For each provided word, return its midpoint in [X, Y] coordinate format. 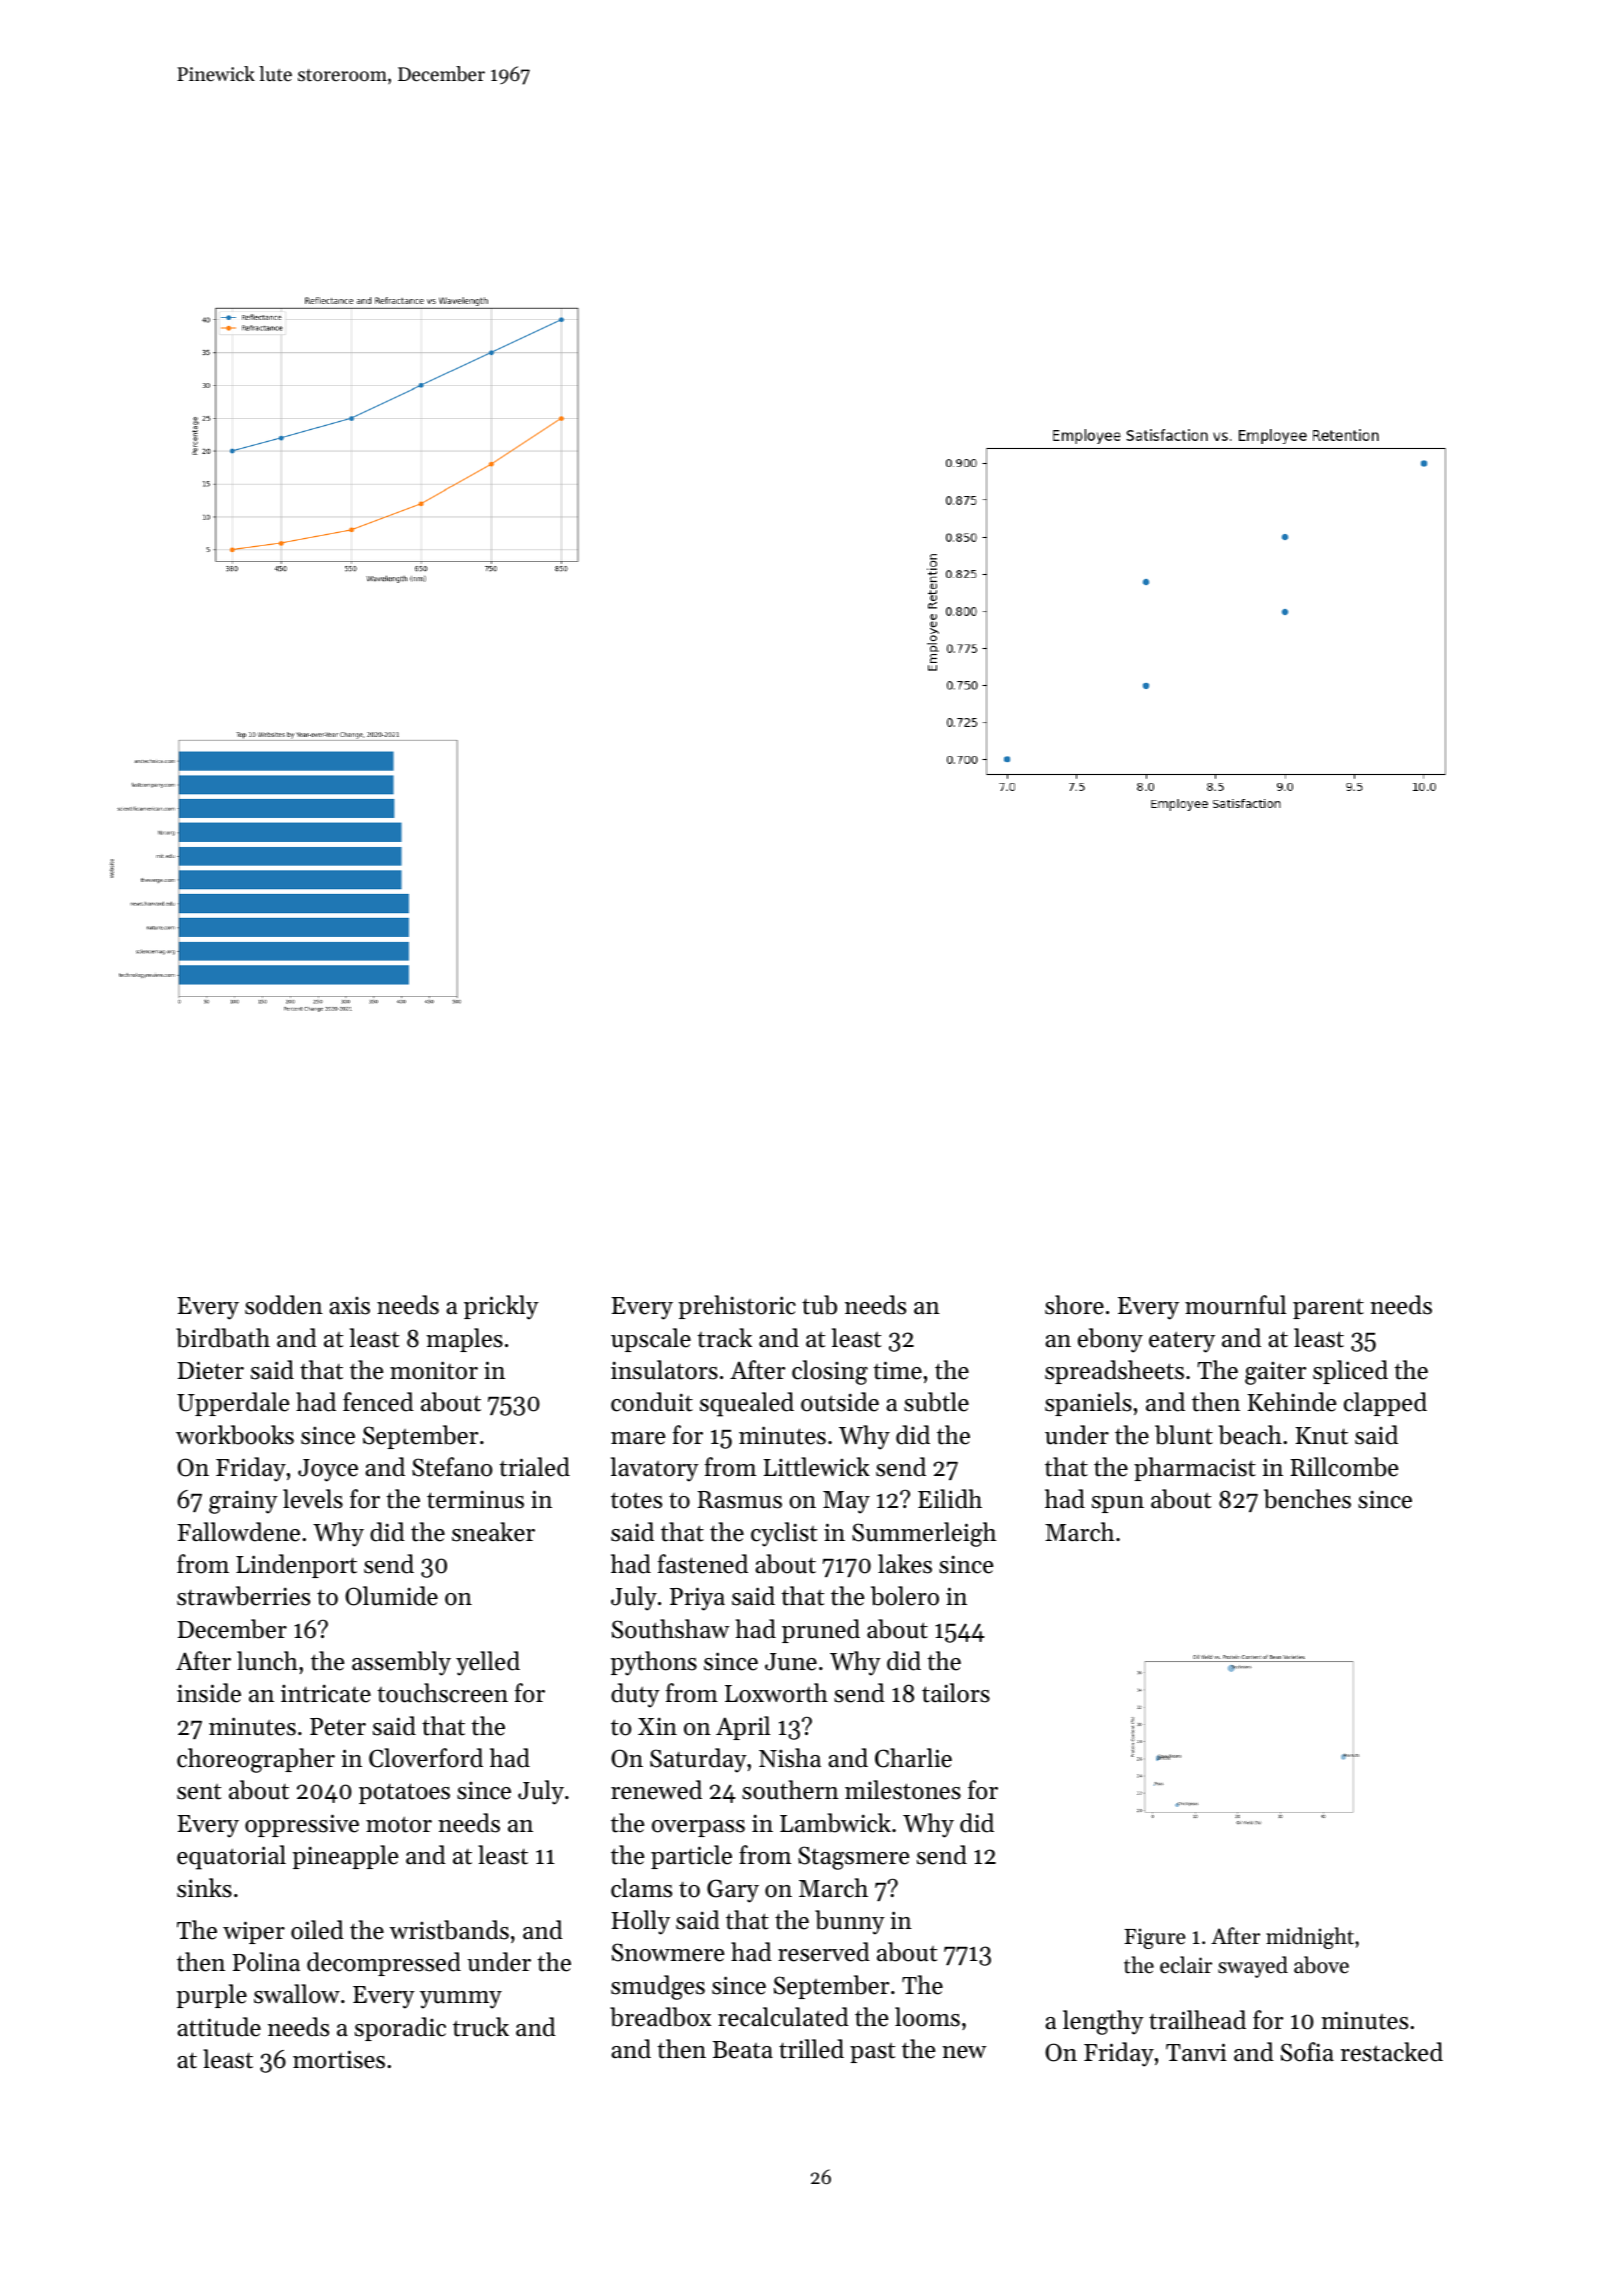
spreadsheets [1114, 1372]
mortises [339, 2059]
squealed [747, 1404]
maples [464, 1340]
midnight [1310, 1938]
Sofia [1307, 2052]
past [872, 2053]
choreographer [256, 1760]
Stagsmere [853, 1858]
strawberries [243, 1596]
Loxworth [776, 1693]
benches [1307, 1499]
